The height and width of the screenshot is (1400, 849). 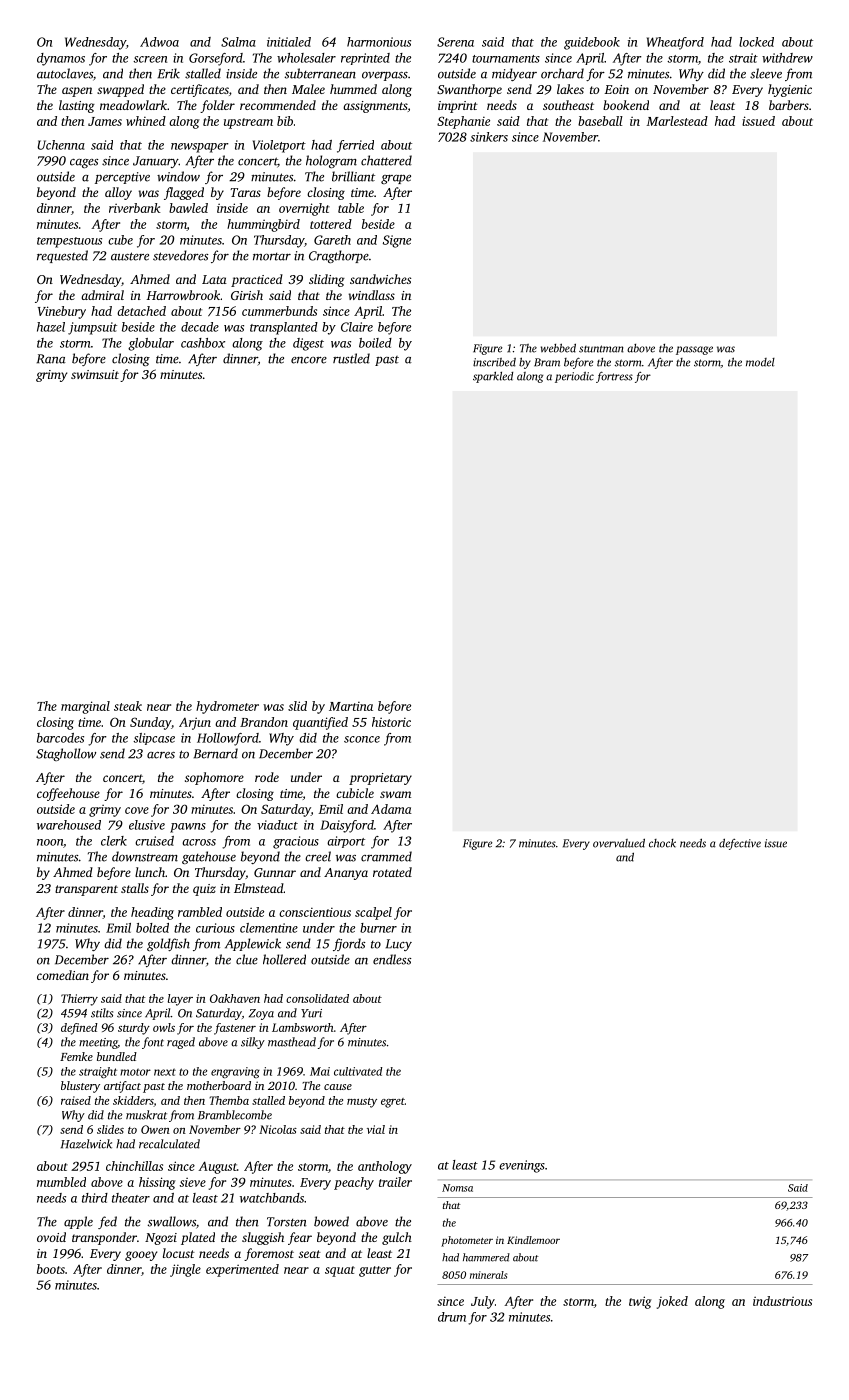 I want to click on industrious, so click(x=782, y=1301).
